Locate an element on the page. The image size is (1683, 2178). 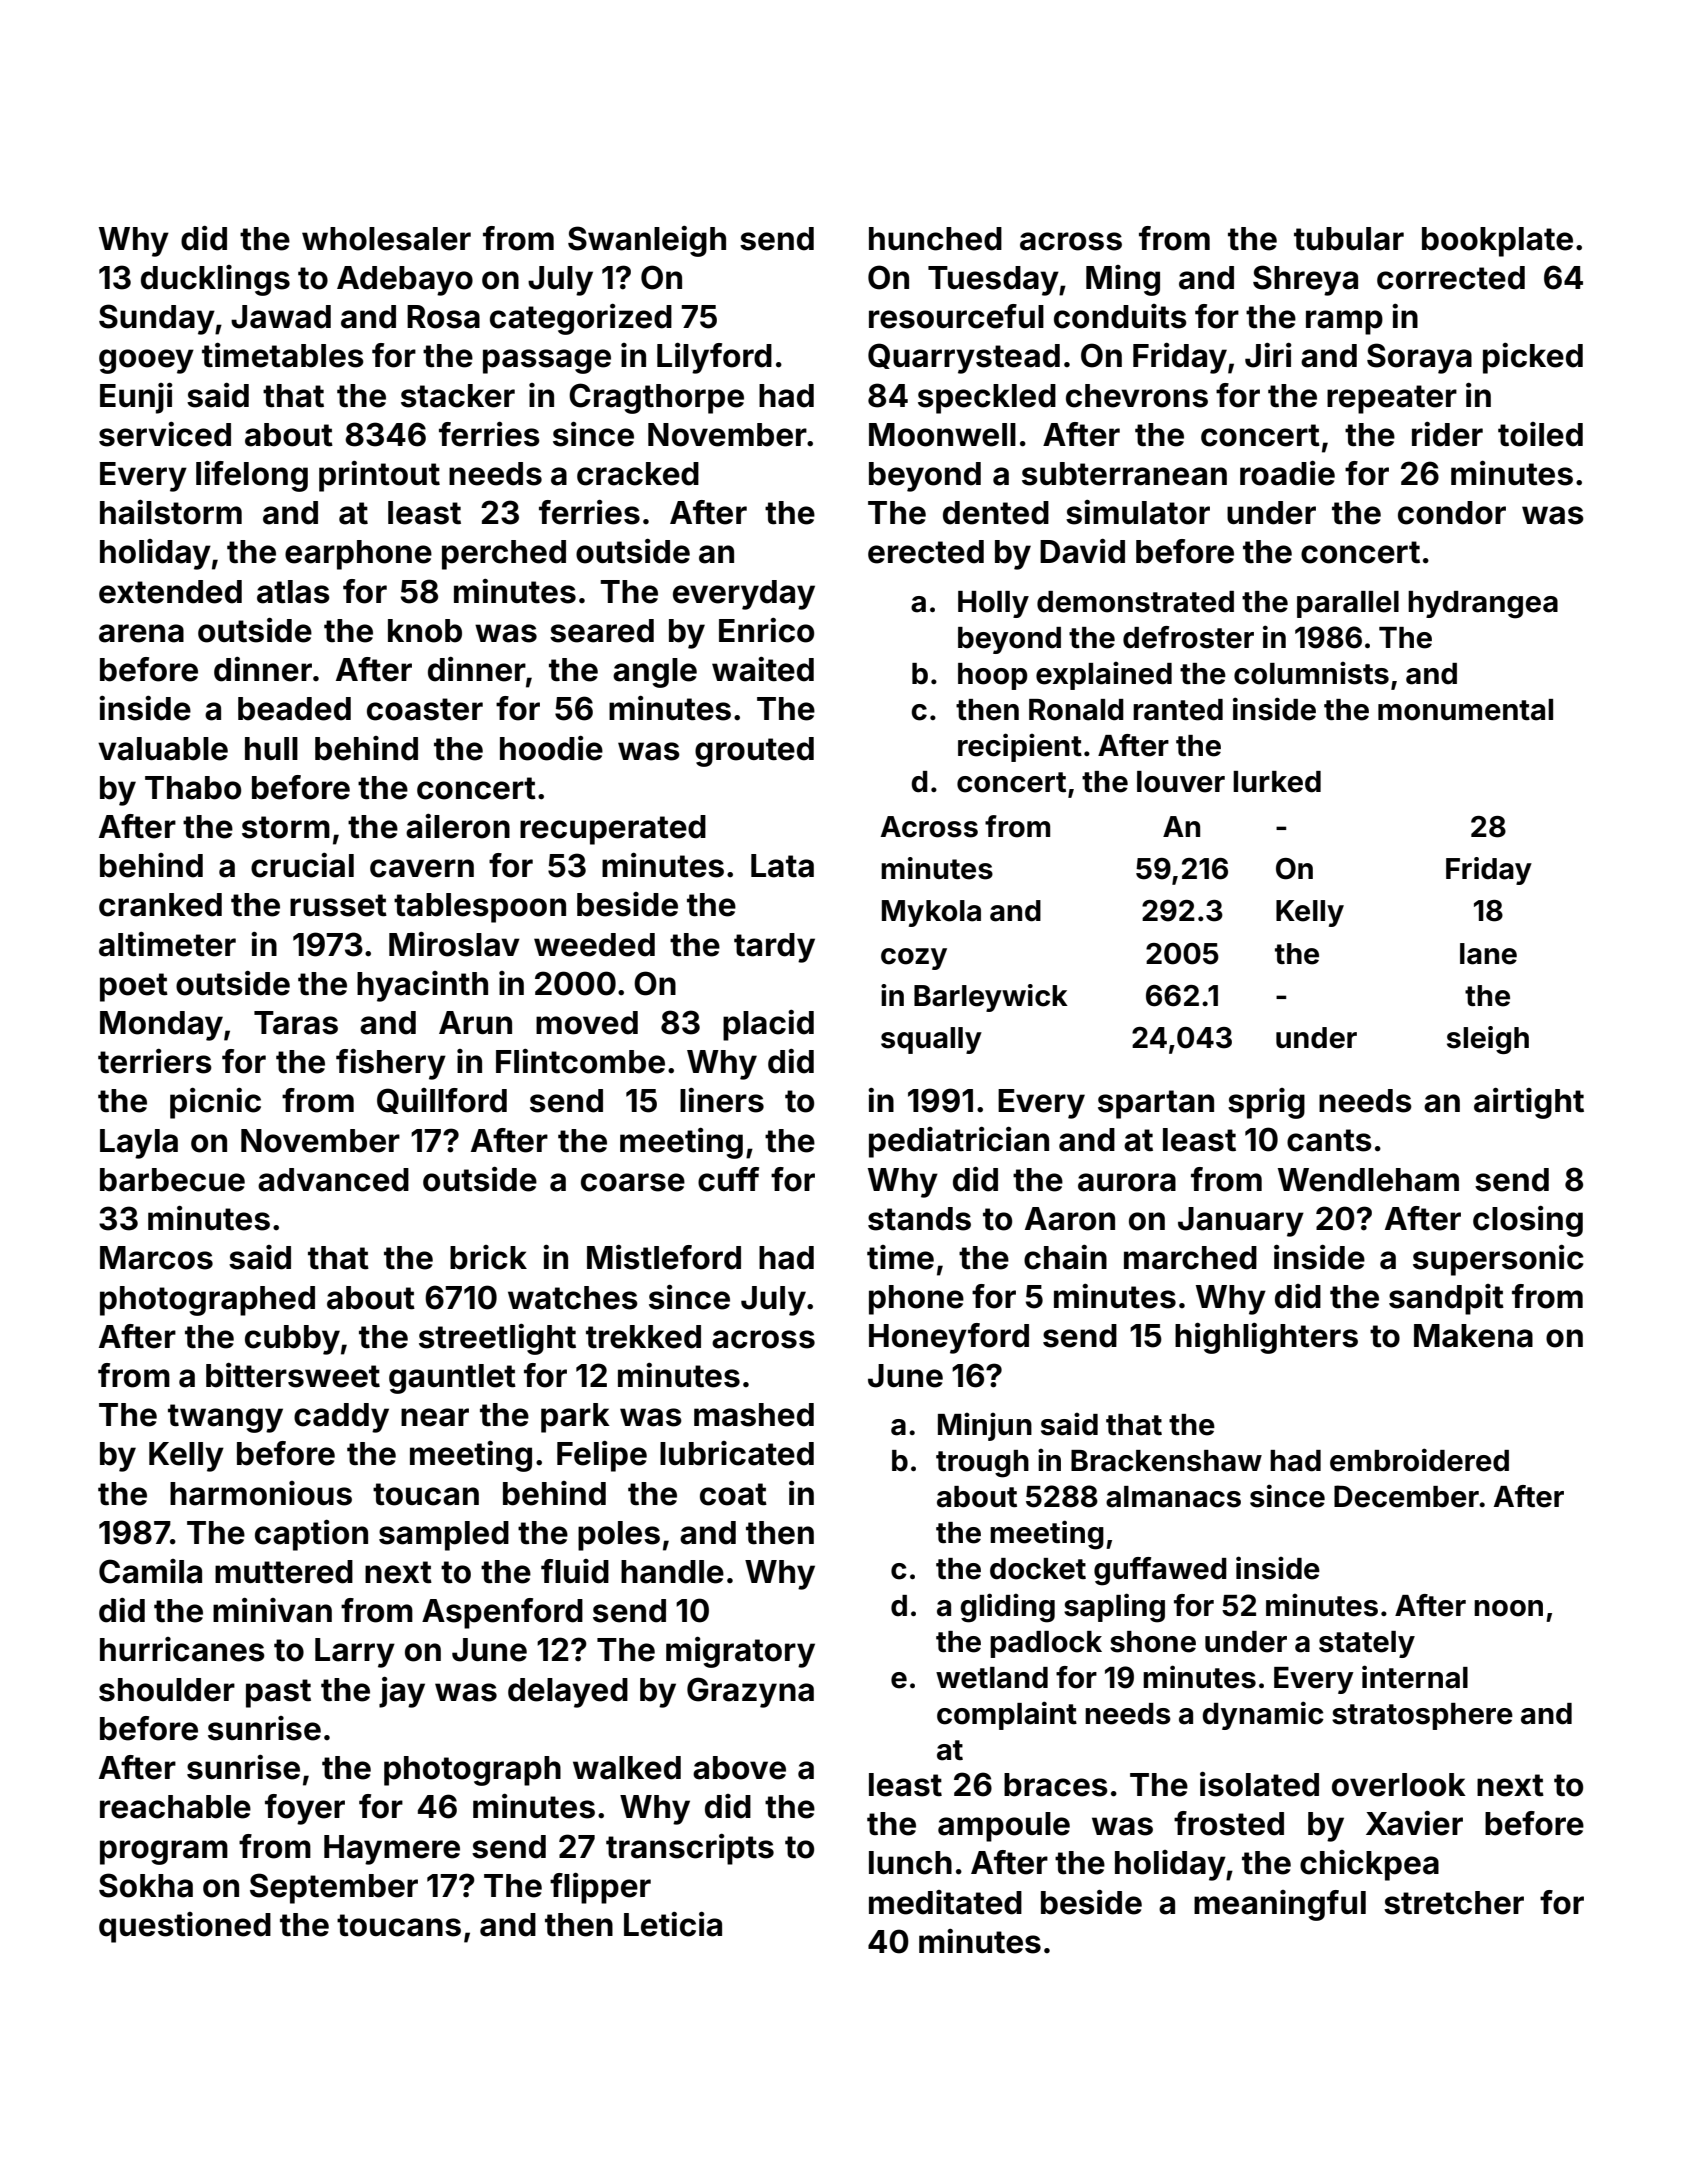
Shreya is located at coordinates (1305, 280).
